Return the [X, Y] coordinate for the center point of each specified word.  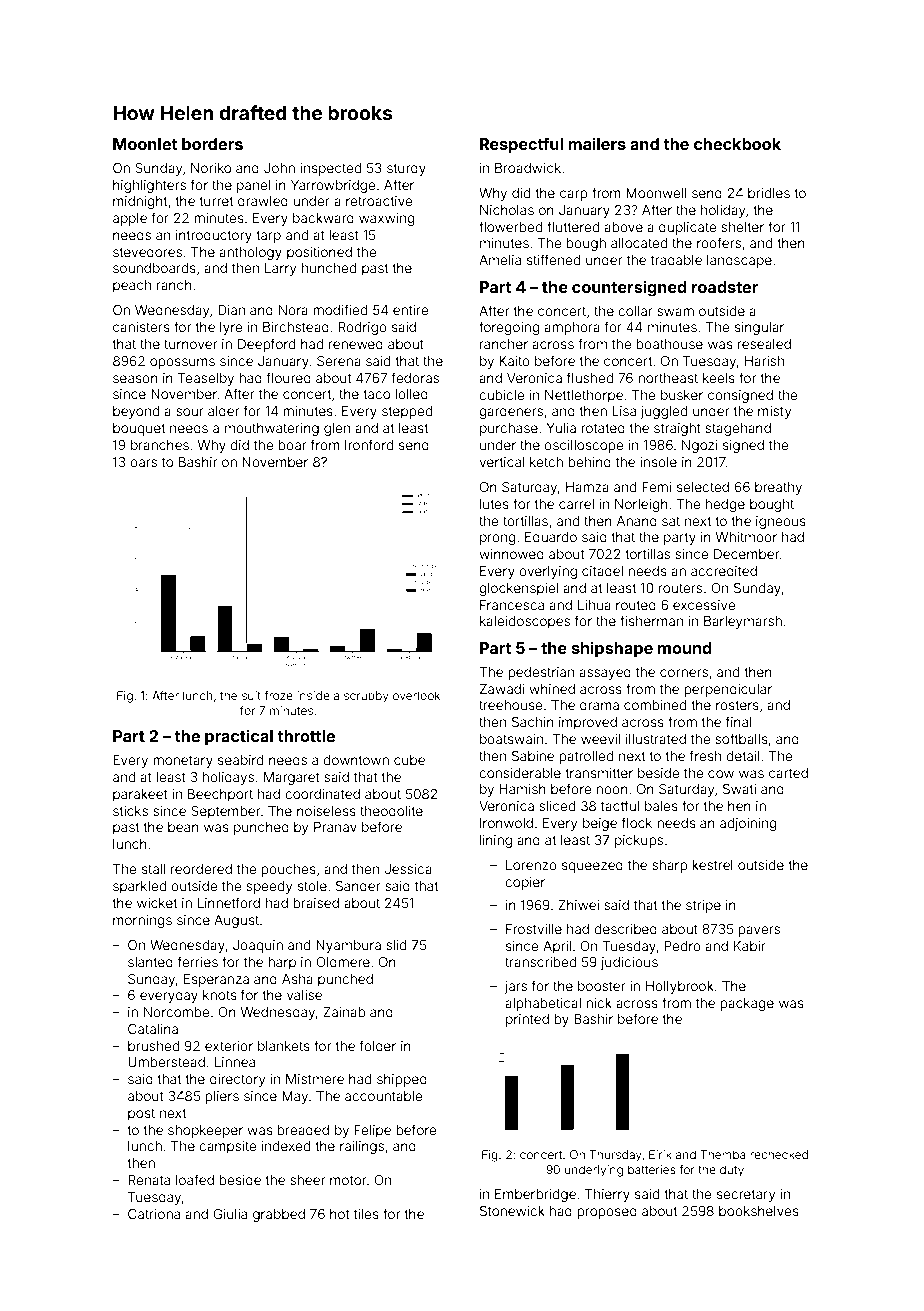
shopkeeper [205, 1131]
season [135, 379]
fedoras [415, 377]
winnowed [511, 554]
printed [527, 1020]
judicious [629, 963]
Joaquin [258, 946]
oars [143, 463]
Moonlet [145, 144]
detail [742, 756]
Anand [637, 521]
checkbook [737, 144]
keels [719, 378]
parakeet [140, 795]
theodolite [391, 811]
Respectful [521, 145]
